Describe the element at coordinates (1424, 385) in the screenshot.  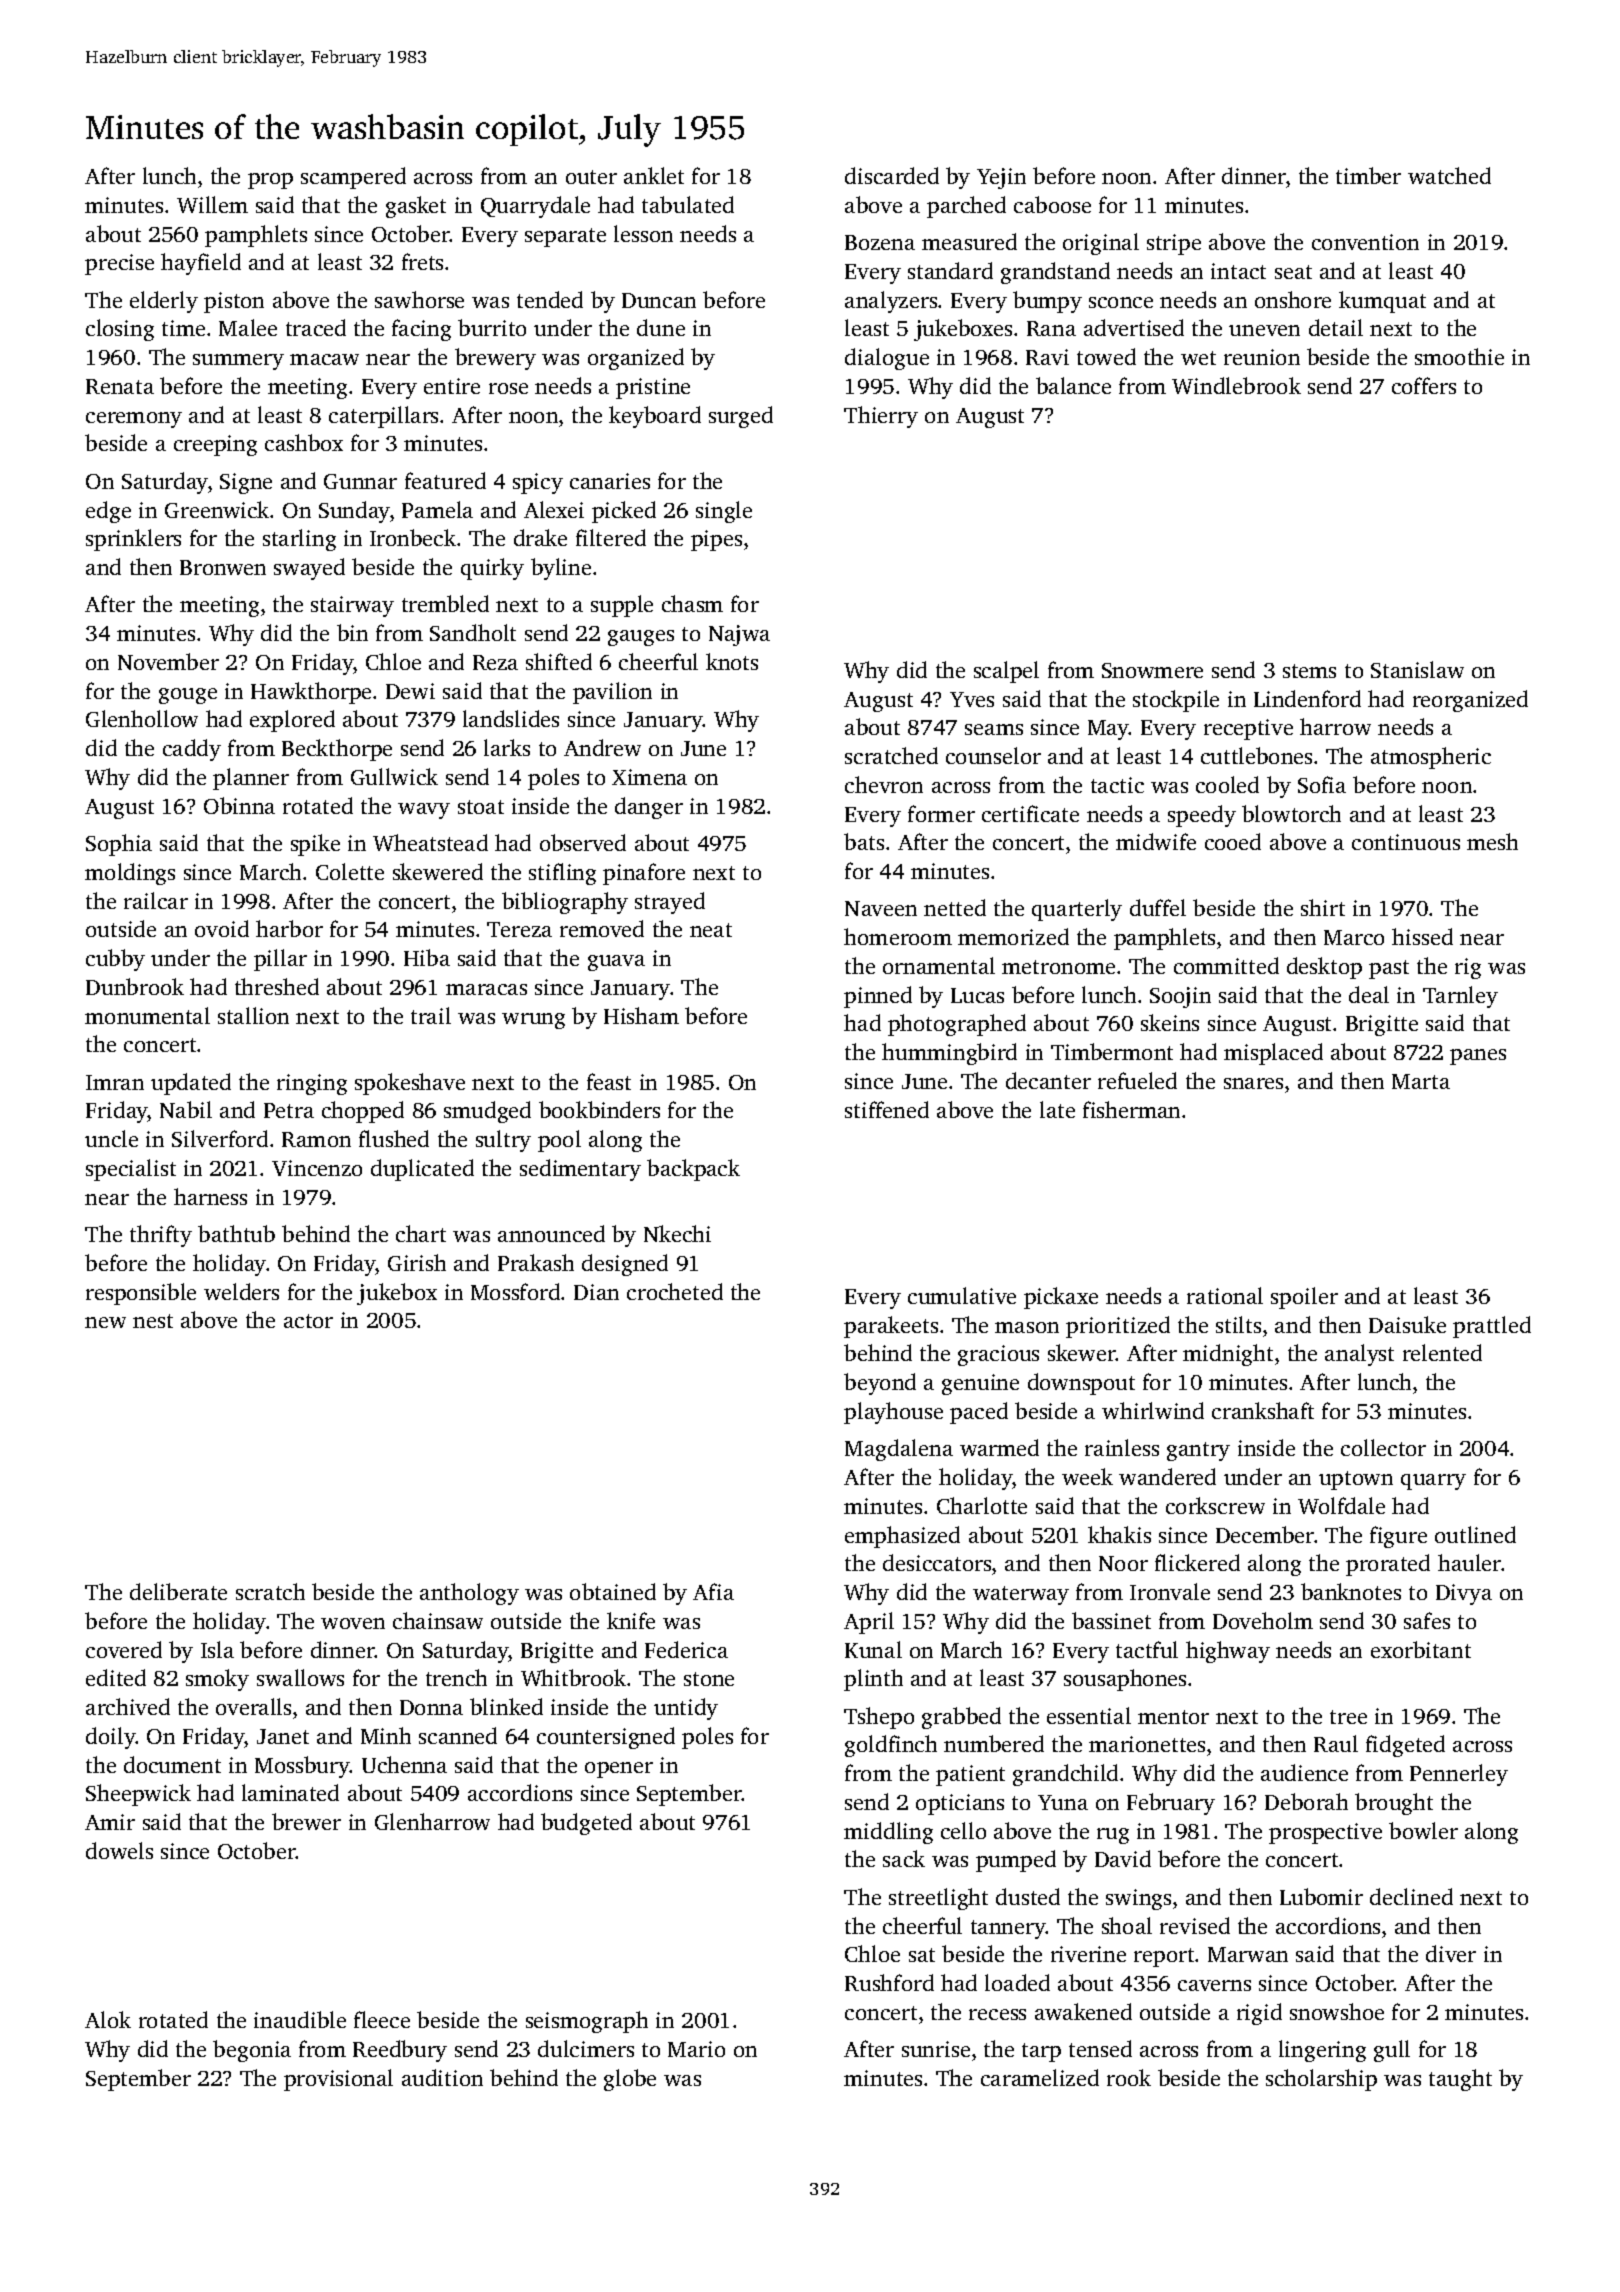
I see `coffers` at that location.
